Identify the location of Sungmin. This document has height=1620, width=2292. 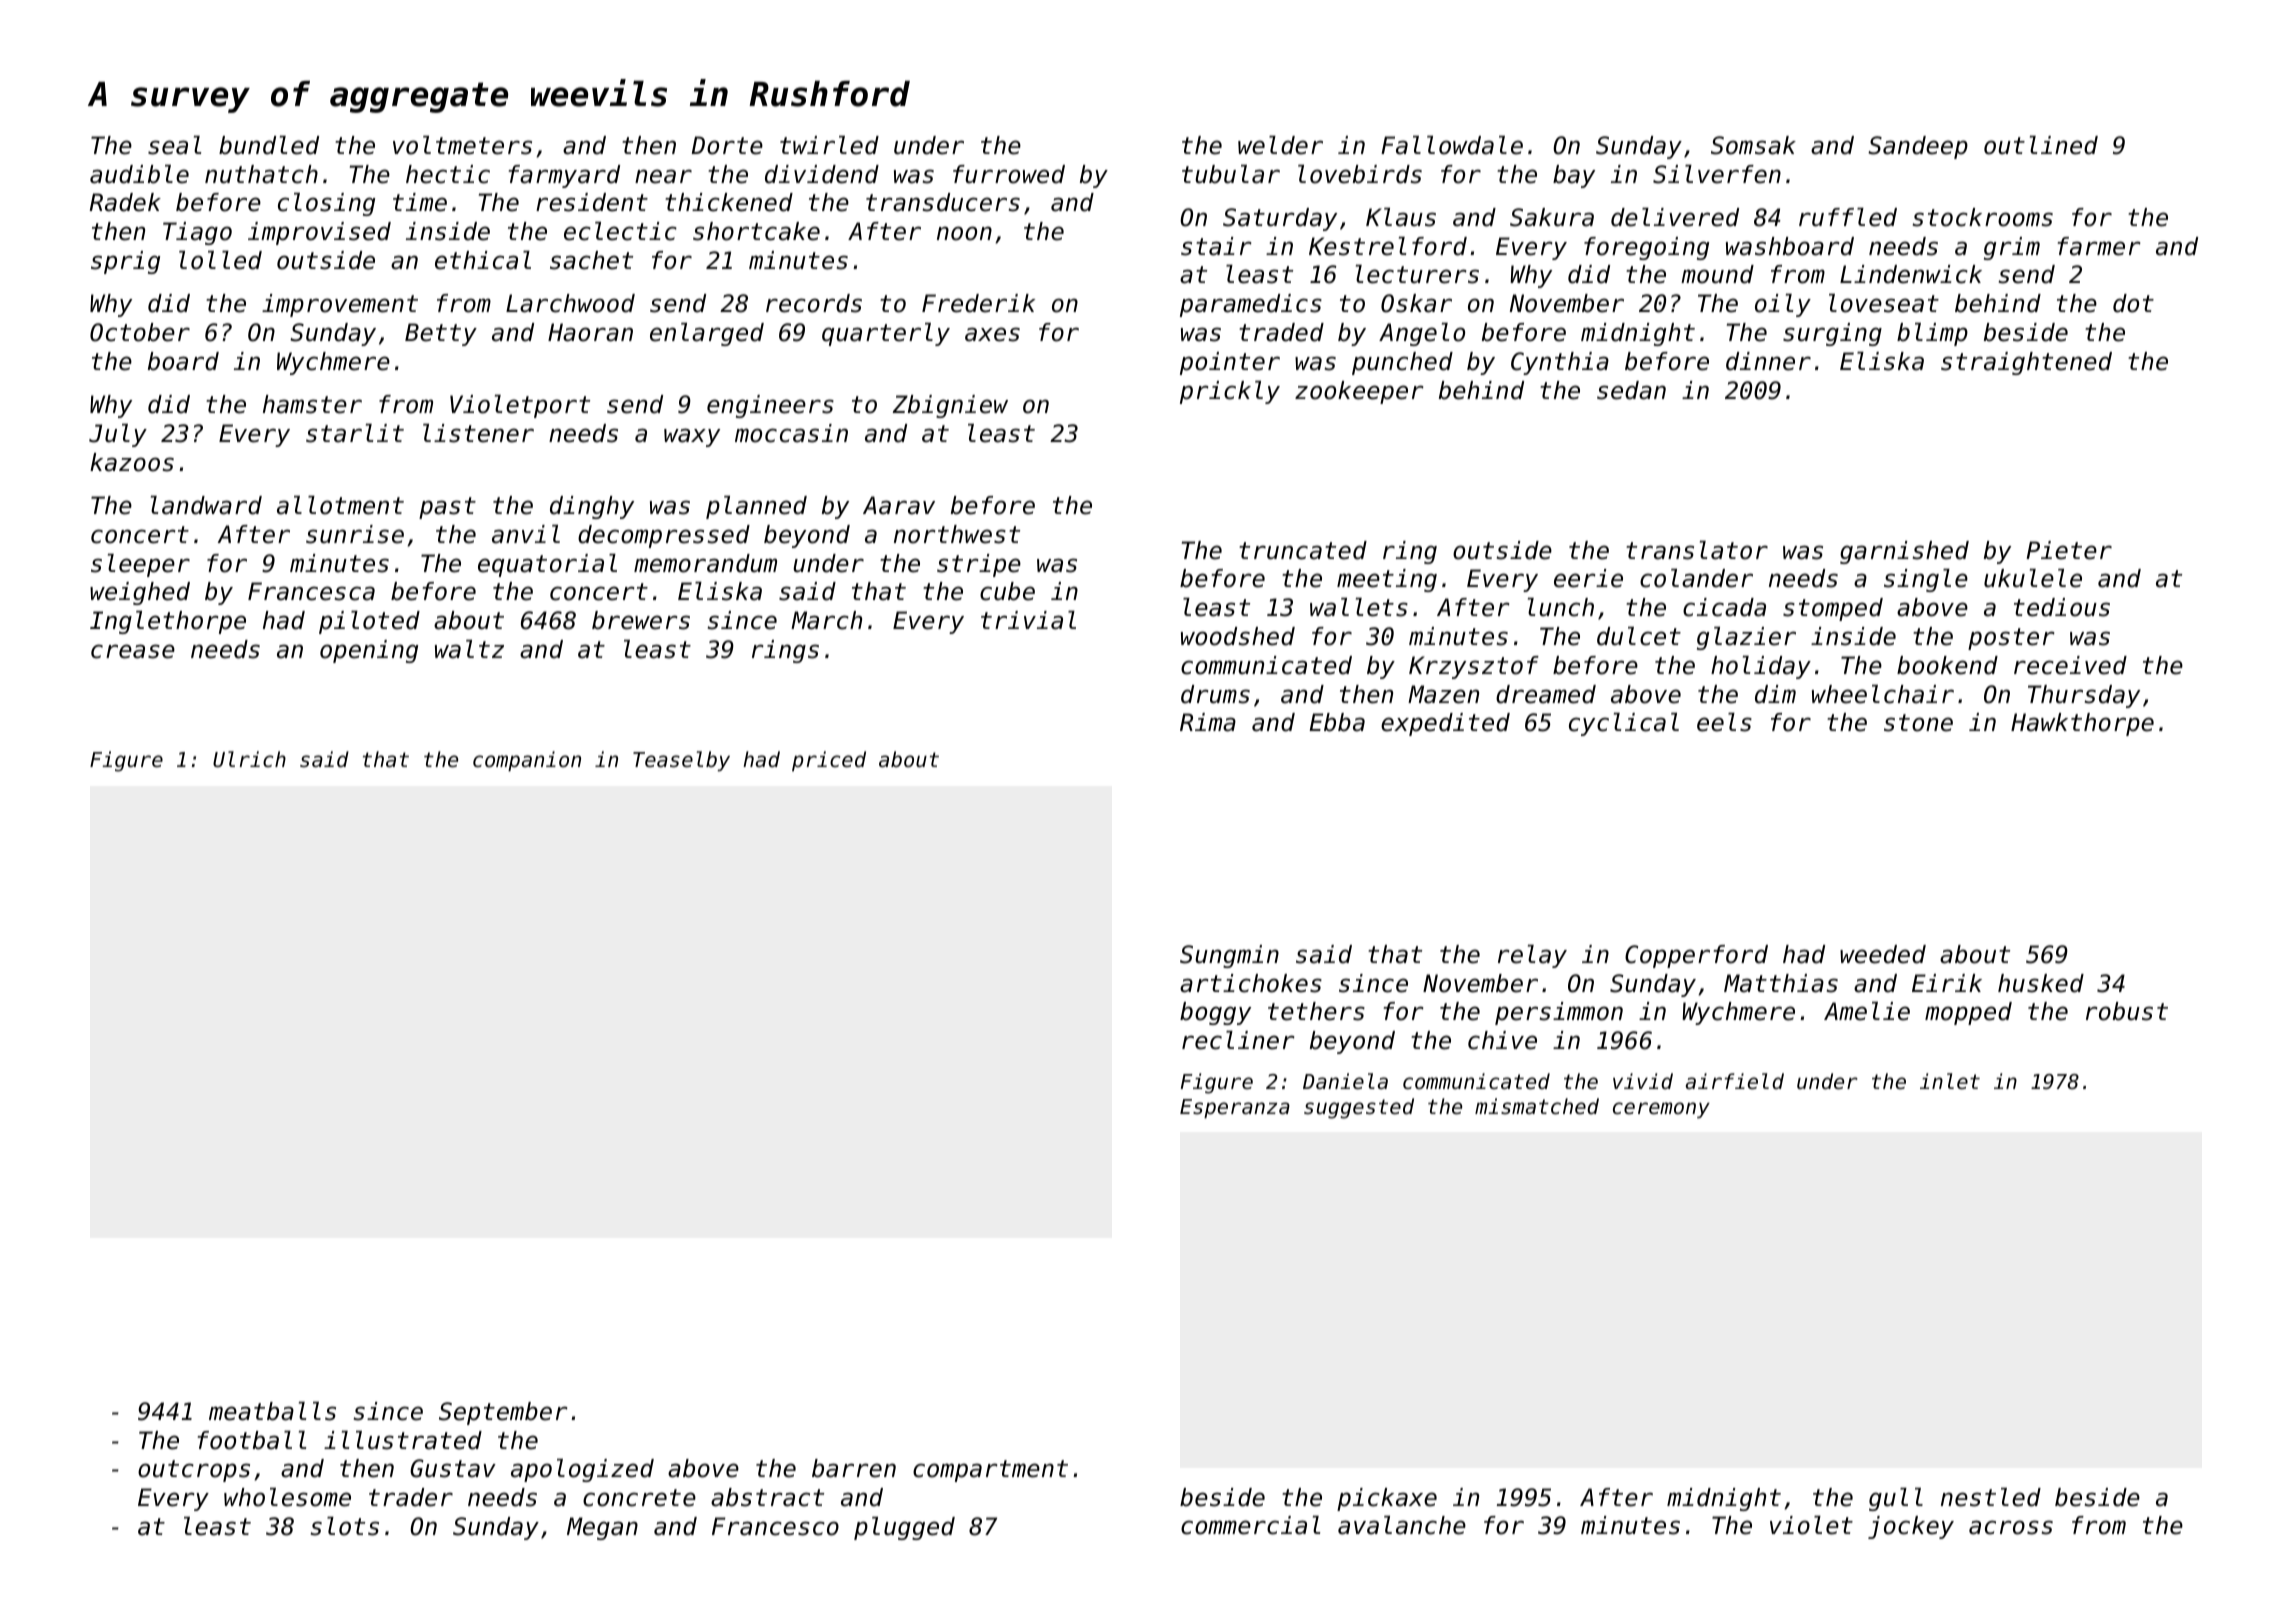
(1229, 956).
